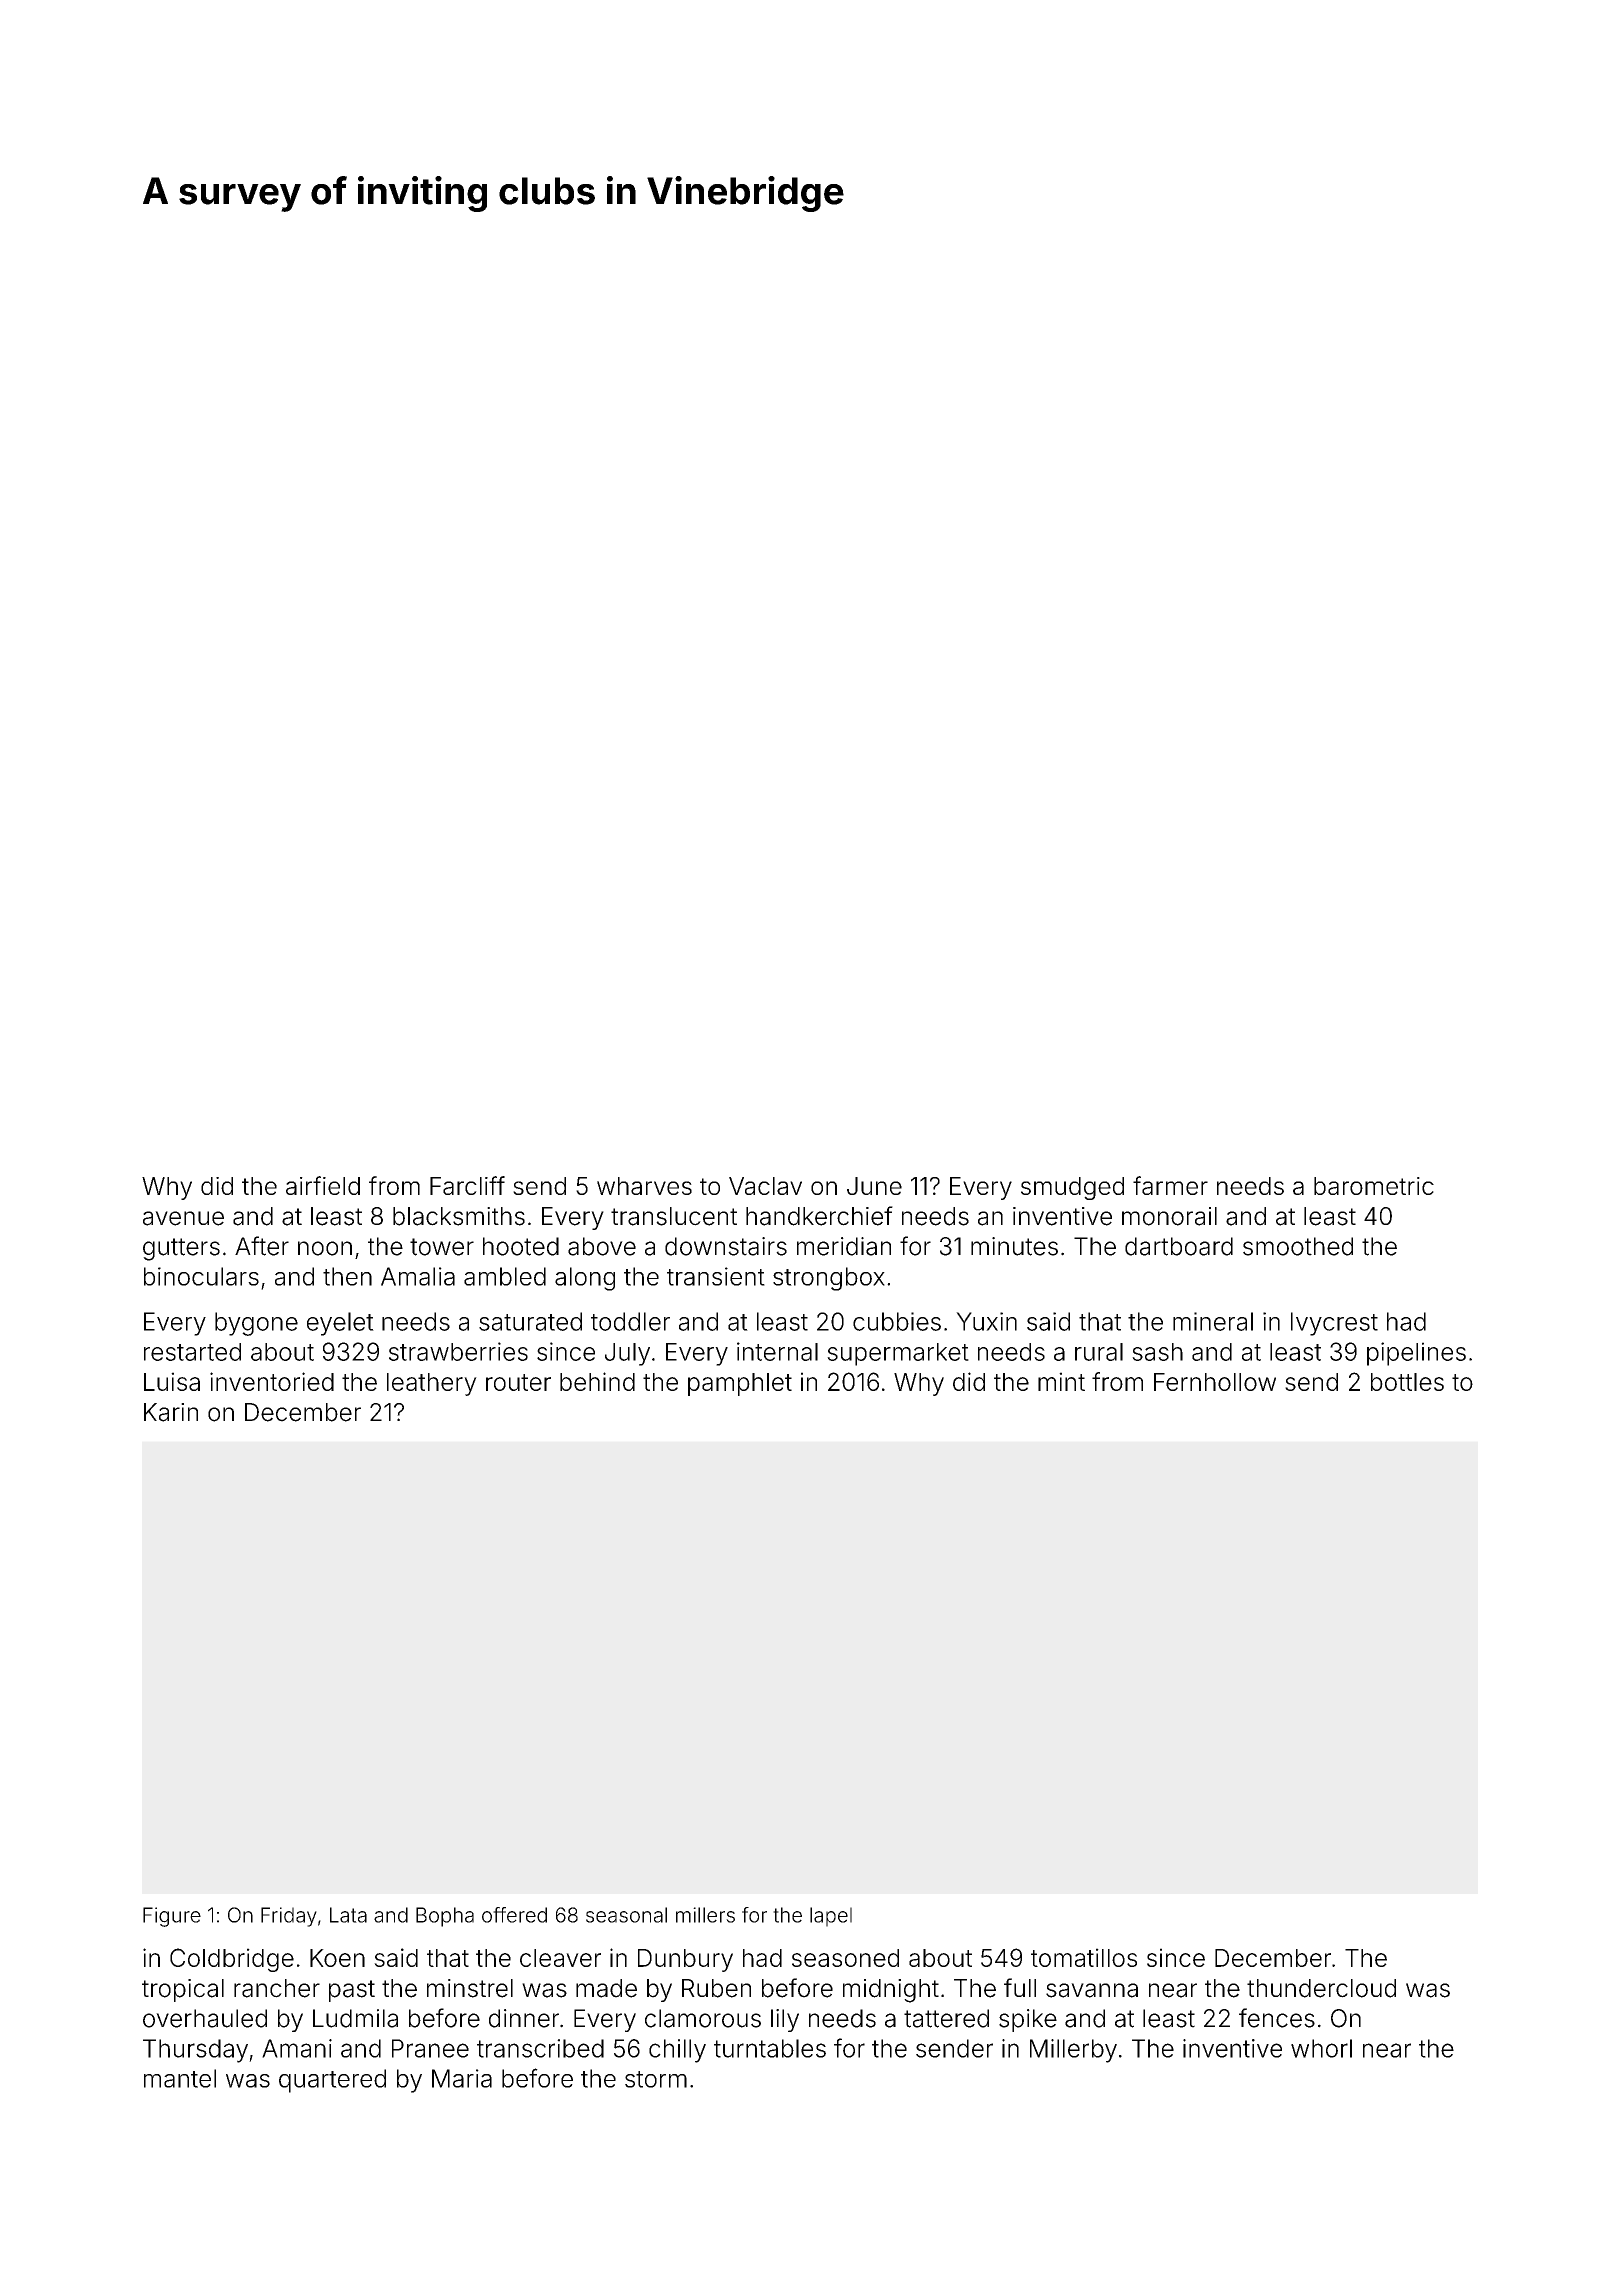  What do you see at coordinates (785, 2020) in the screenshot?
I see `lily` at bounding box center [785, 2020].
